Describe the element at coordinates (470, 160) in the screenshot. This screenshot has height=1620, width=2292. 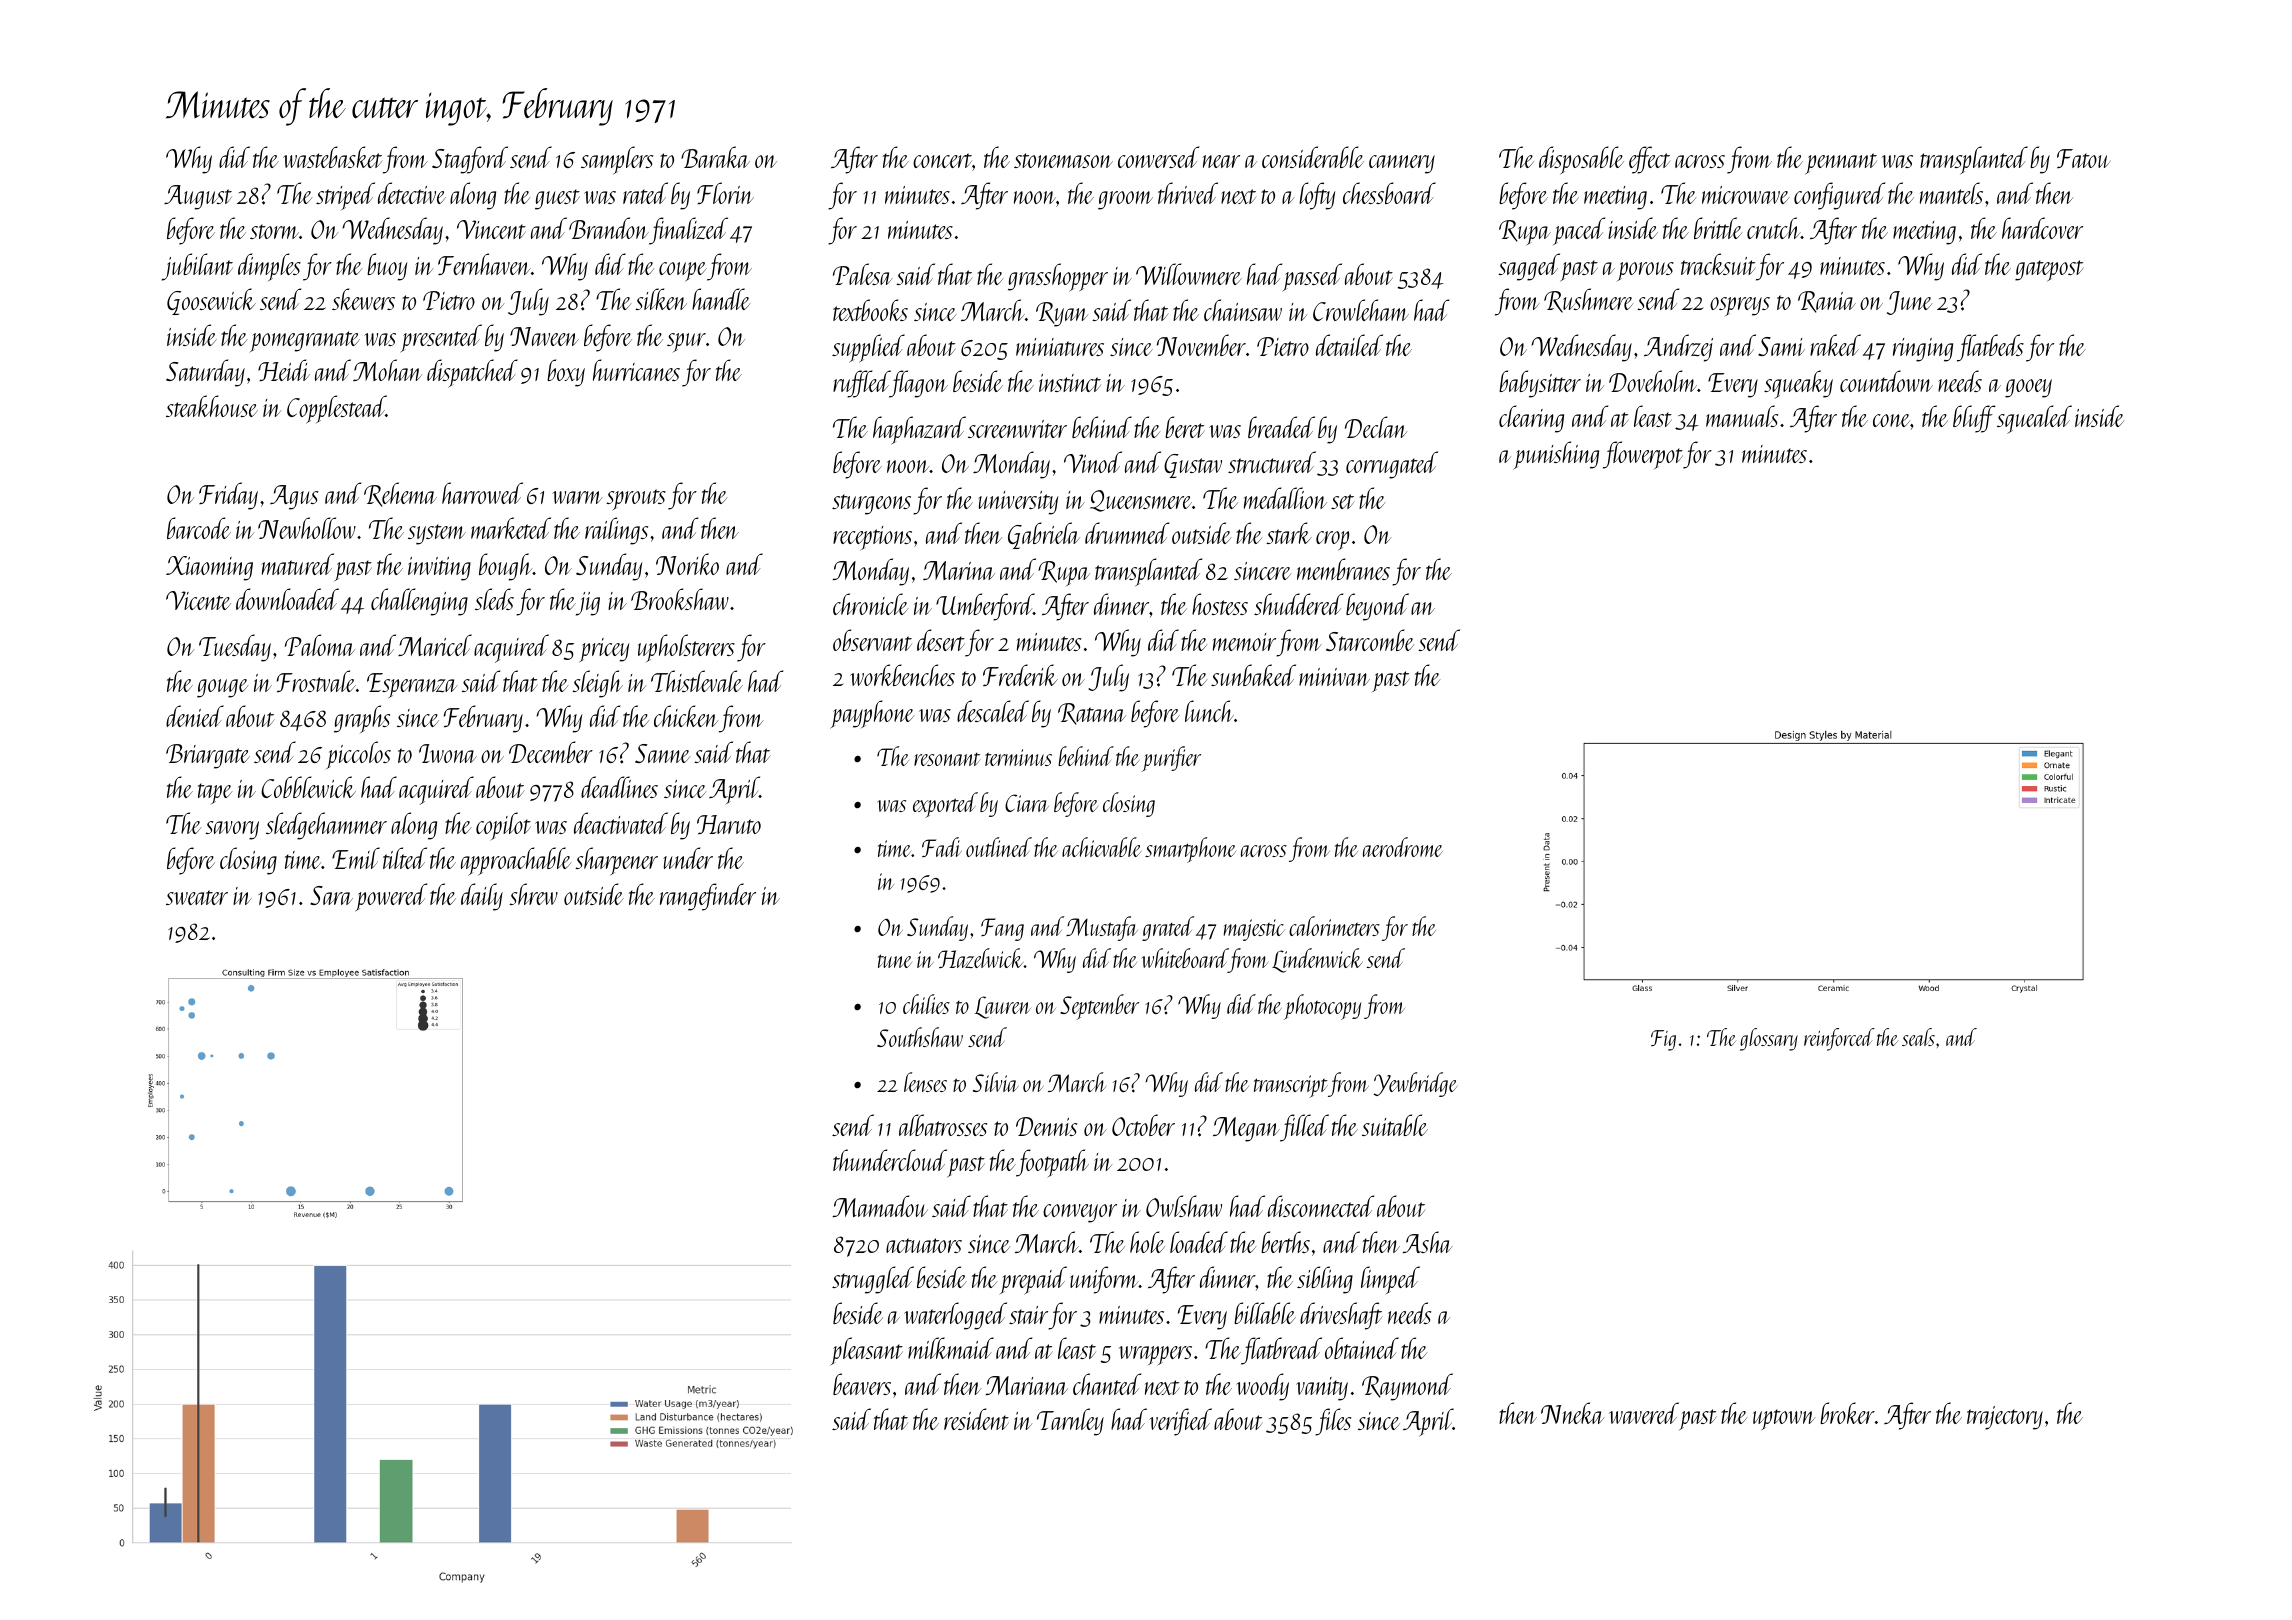
I see `Stagford` at that location.
